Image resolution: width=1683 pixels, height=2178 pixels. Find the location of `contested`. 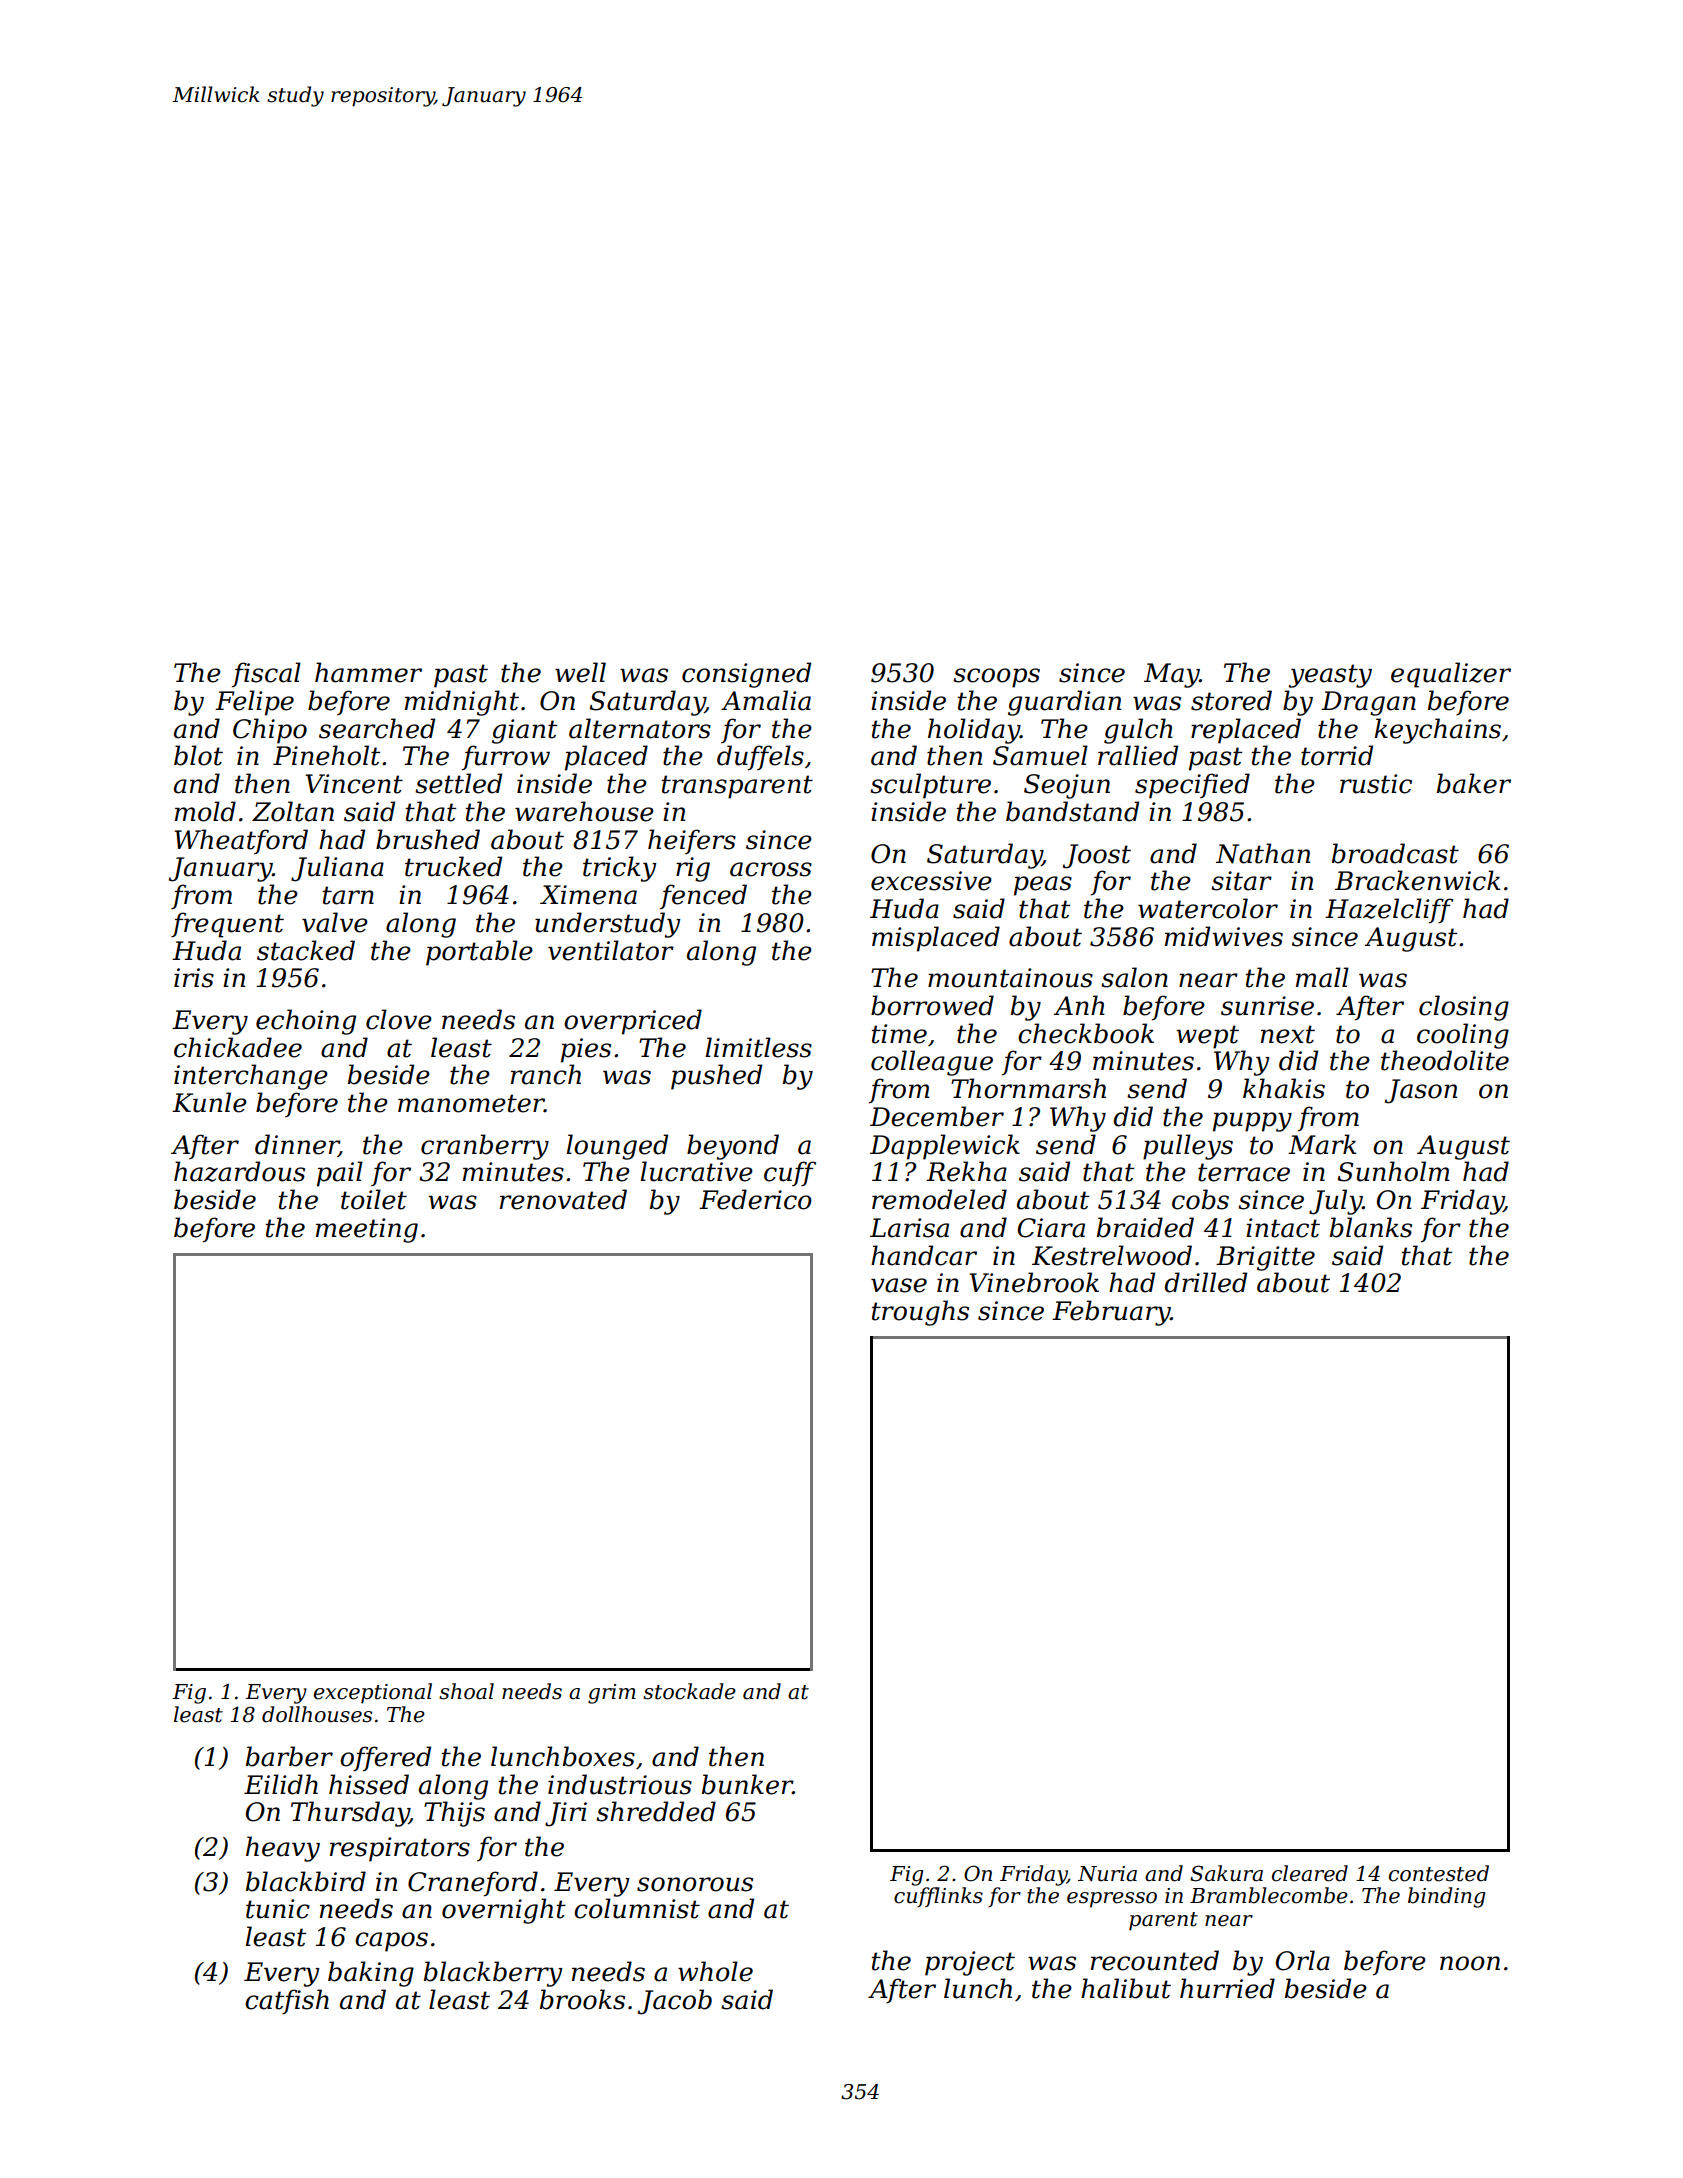

contested is located at coordinates (1439, 1873).
